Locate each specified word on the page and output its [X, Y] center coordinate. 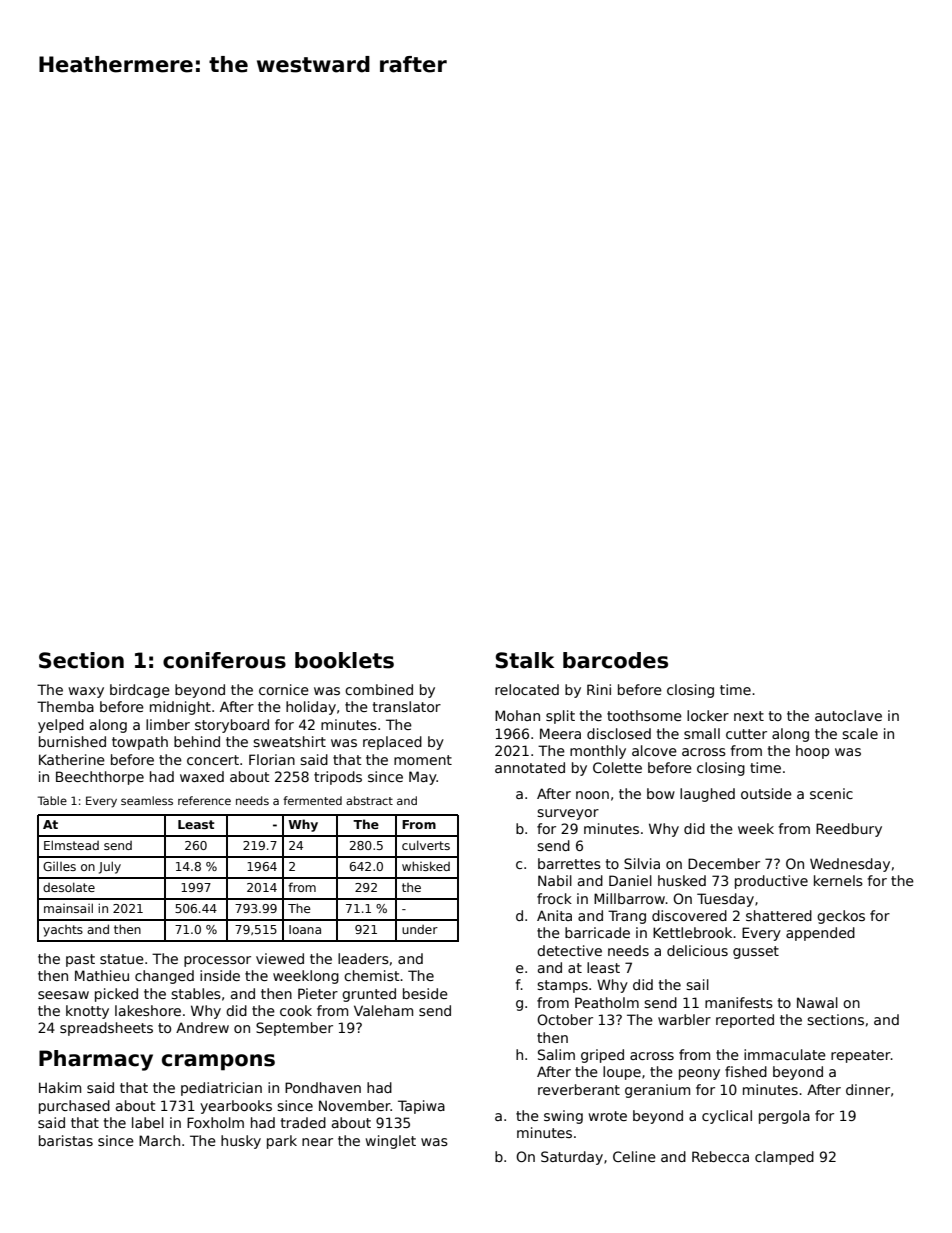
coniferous [224, 660]
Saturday [572, 1158]
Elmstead [71, 845]
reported [745, 1021]
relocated [527, 689]
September [294, 1029]
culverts [426, 845]
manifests [739, 1002]
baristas [66, 1140]
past [80, 960]
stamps [562, 986]
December [724, 863]
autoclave [848, 715]
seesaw [63, 995]
